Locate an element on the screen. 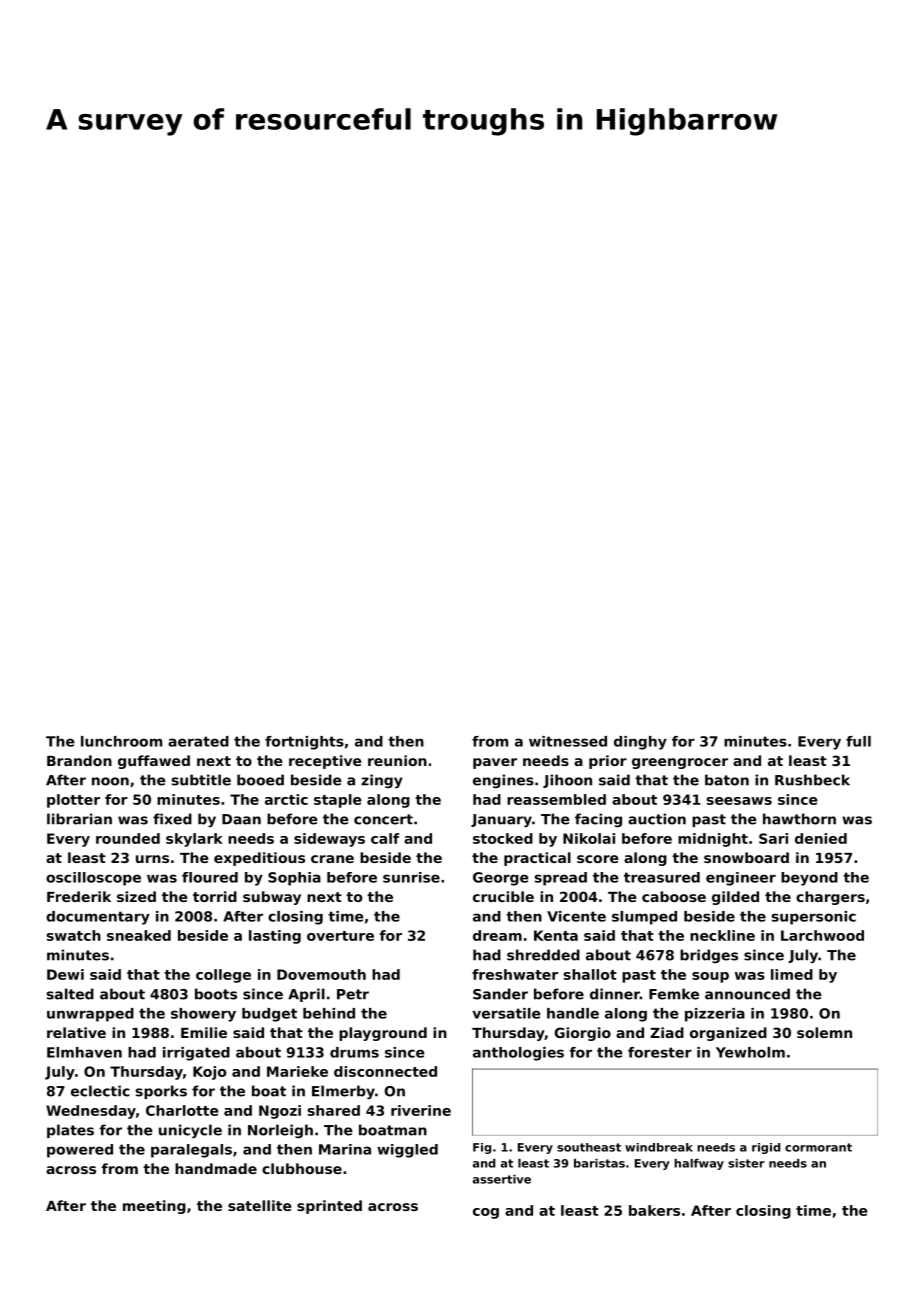 The width and height of the screenshot is (924, 1308). Dewi is located at coordinates (65, 974).
